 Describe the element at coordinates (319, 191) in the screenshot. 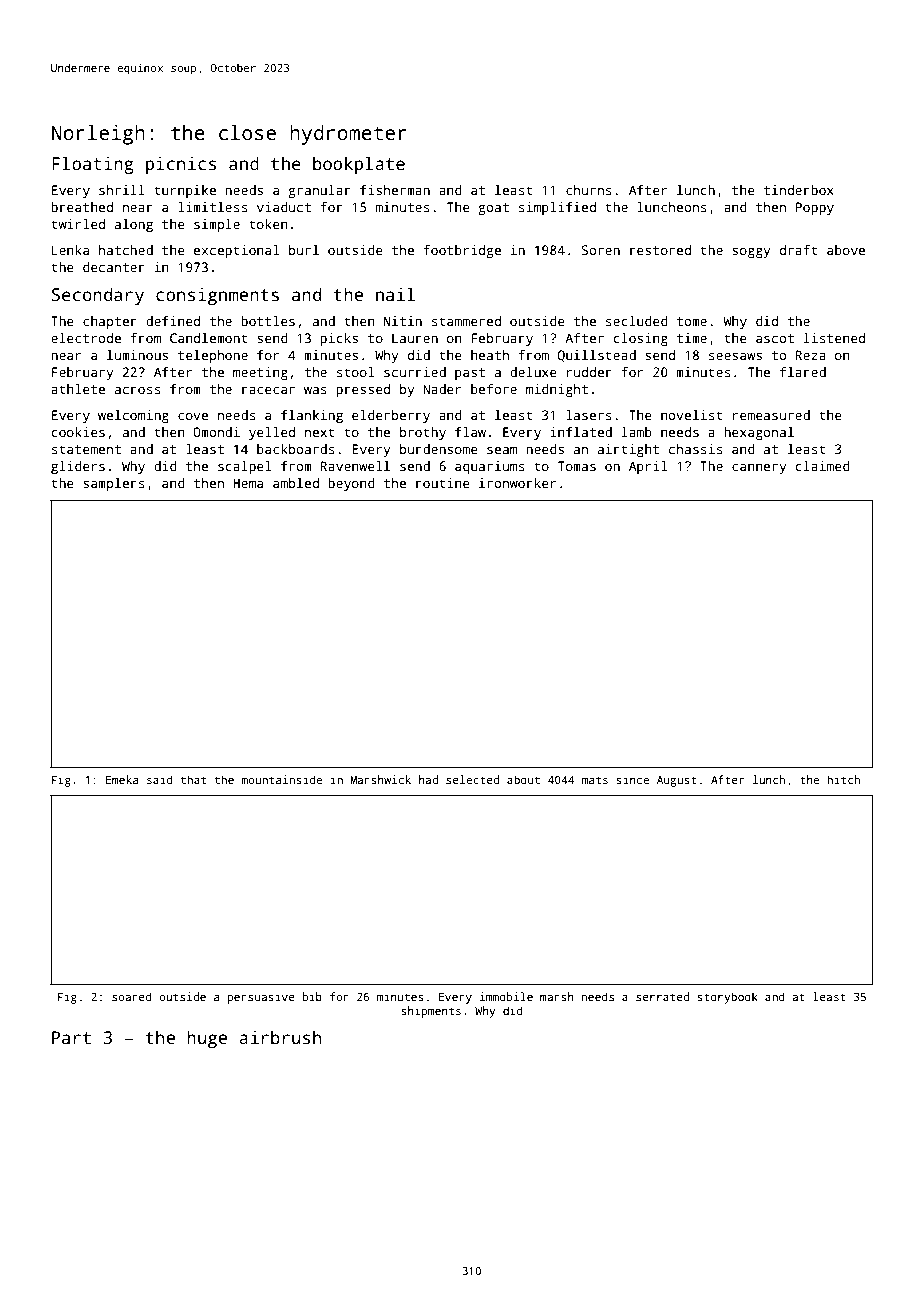

I see `granular` at that location.
